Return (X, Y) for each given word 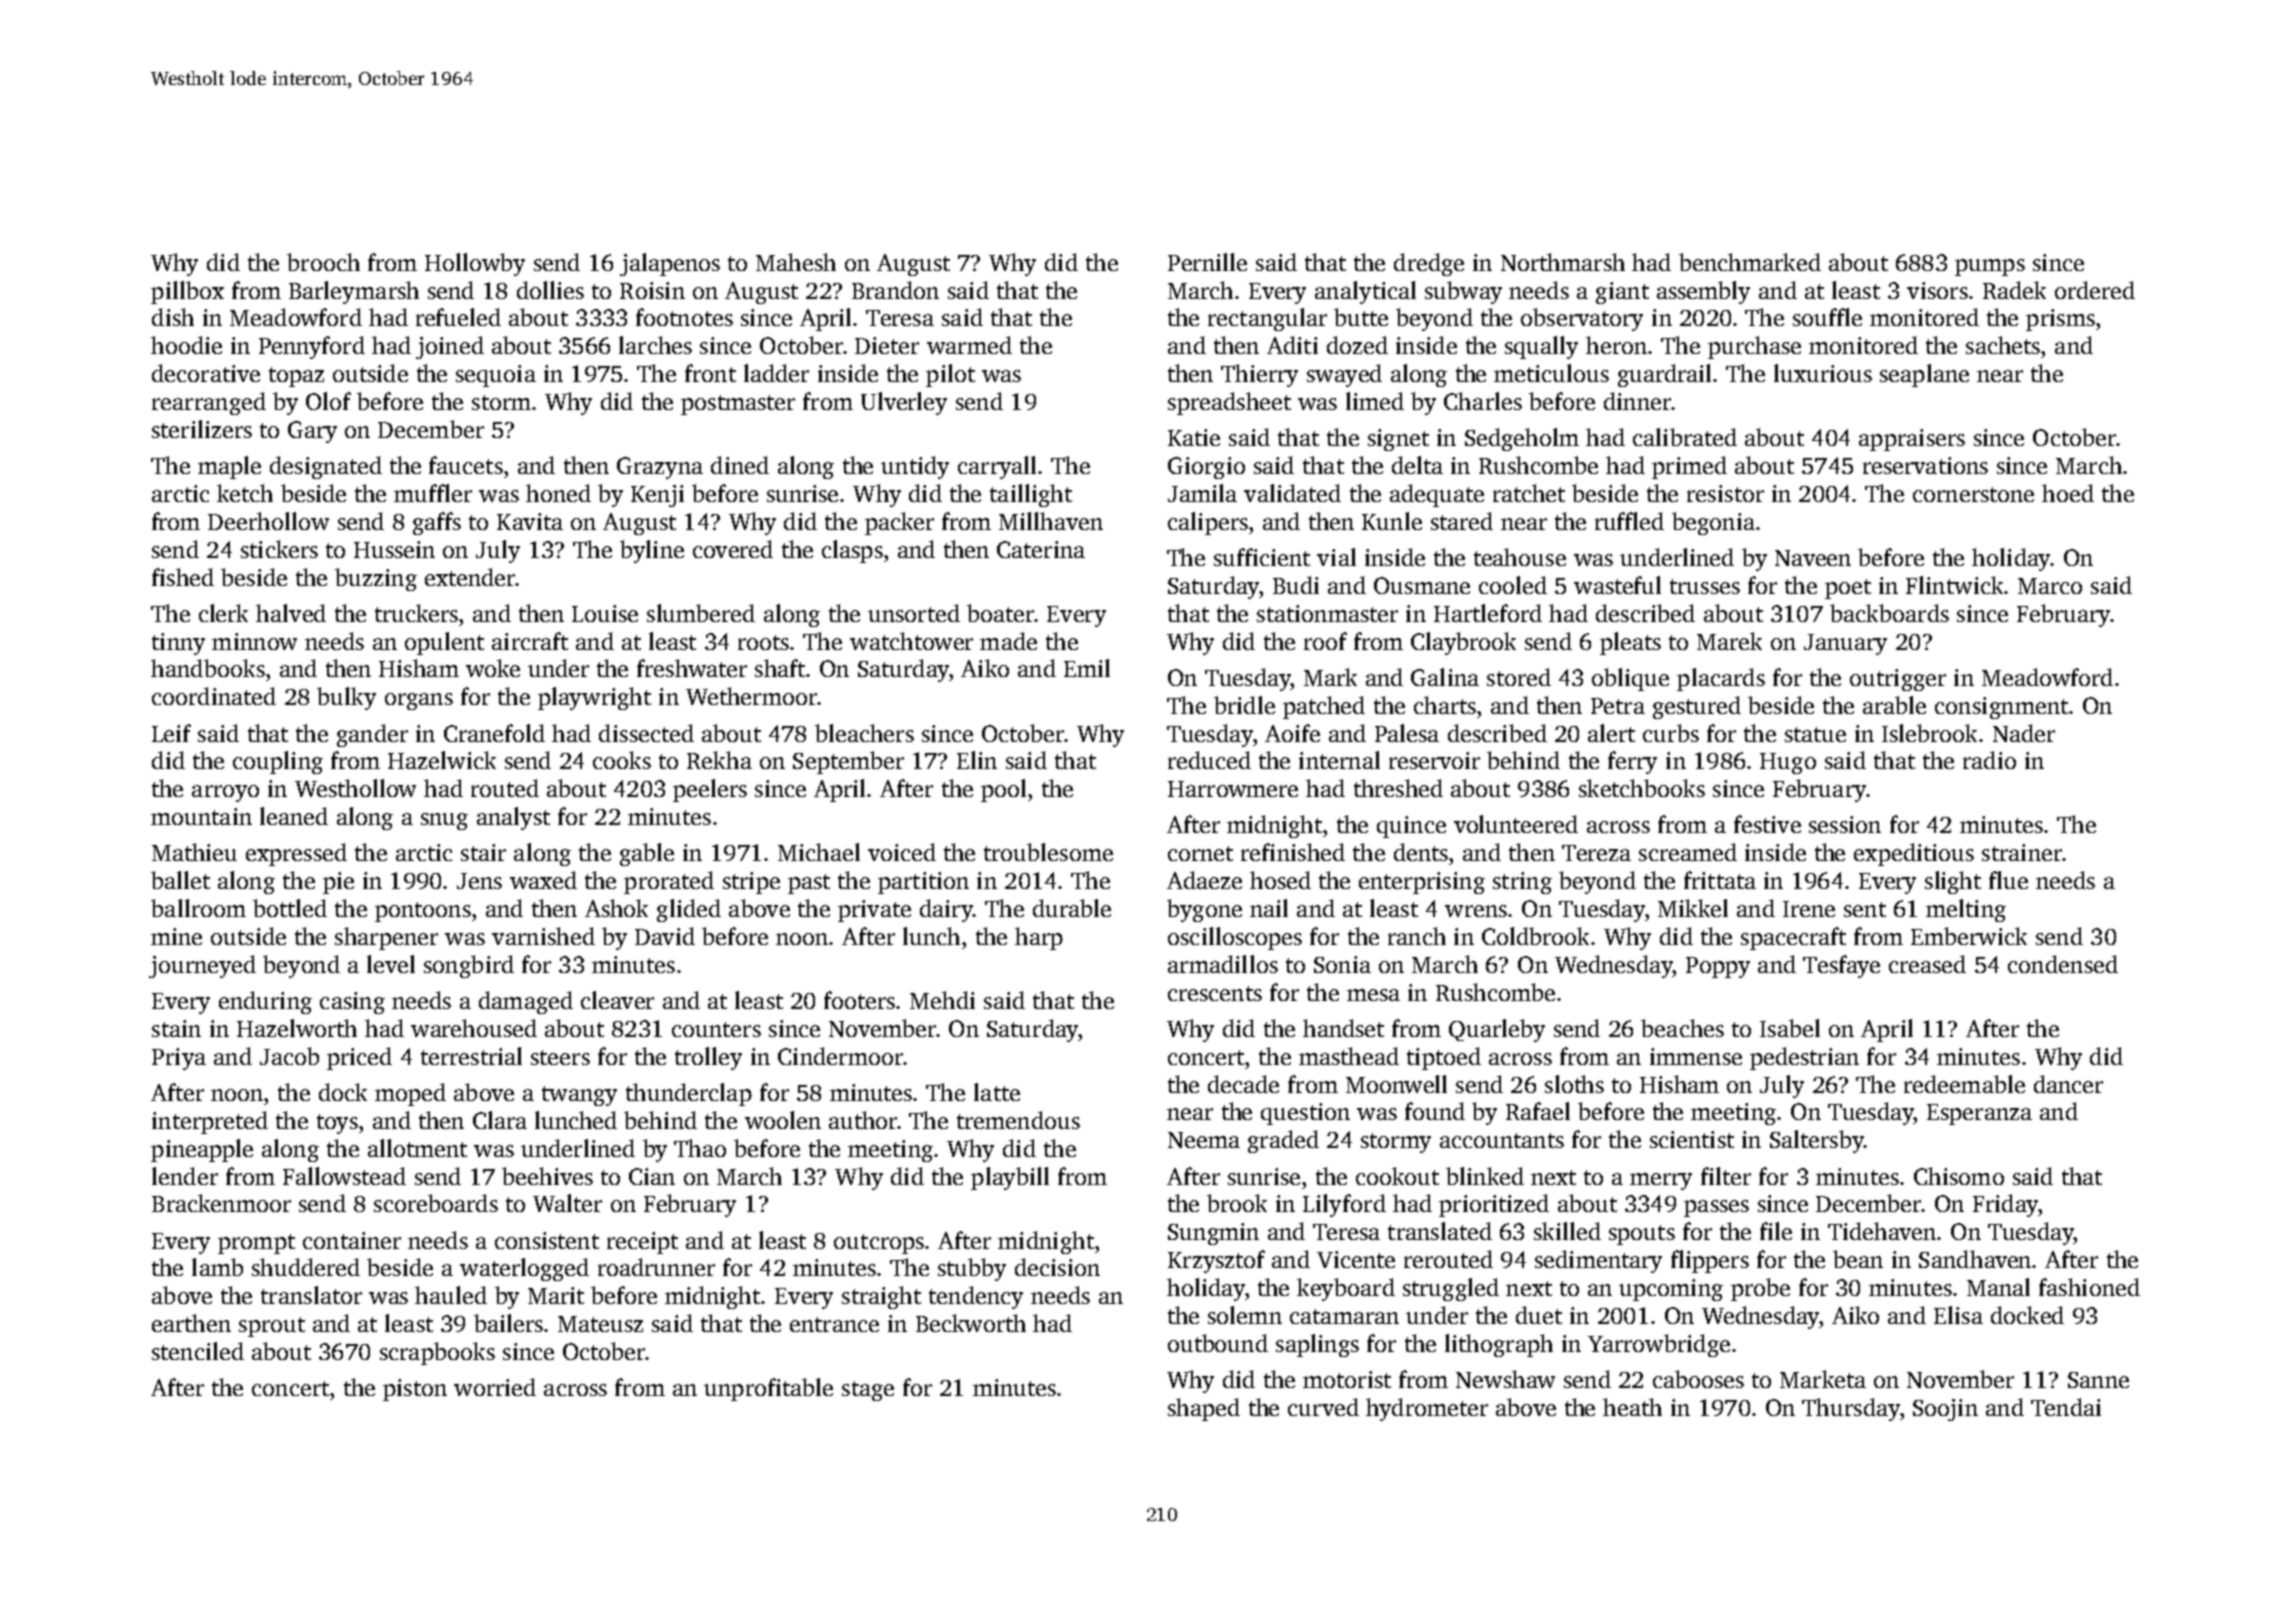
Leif (171, 733)
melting (1966, 910)
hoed (2068, 493)
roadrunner (656, 1267)
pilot (950, 375)
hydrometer (1427, 1409)
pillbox (187, 292)
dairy (946, 910)
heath (1632, 1407)
